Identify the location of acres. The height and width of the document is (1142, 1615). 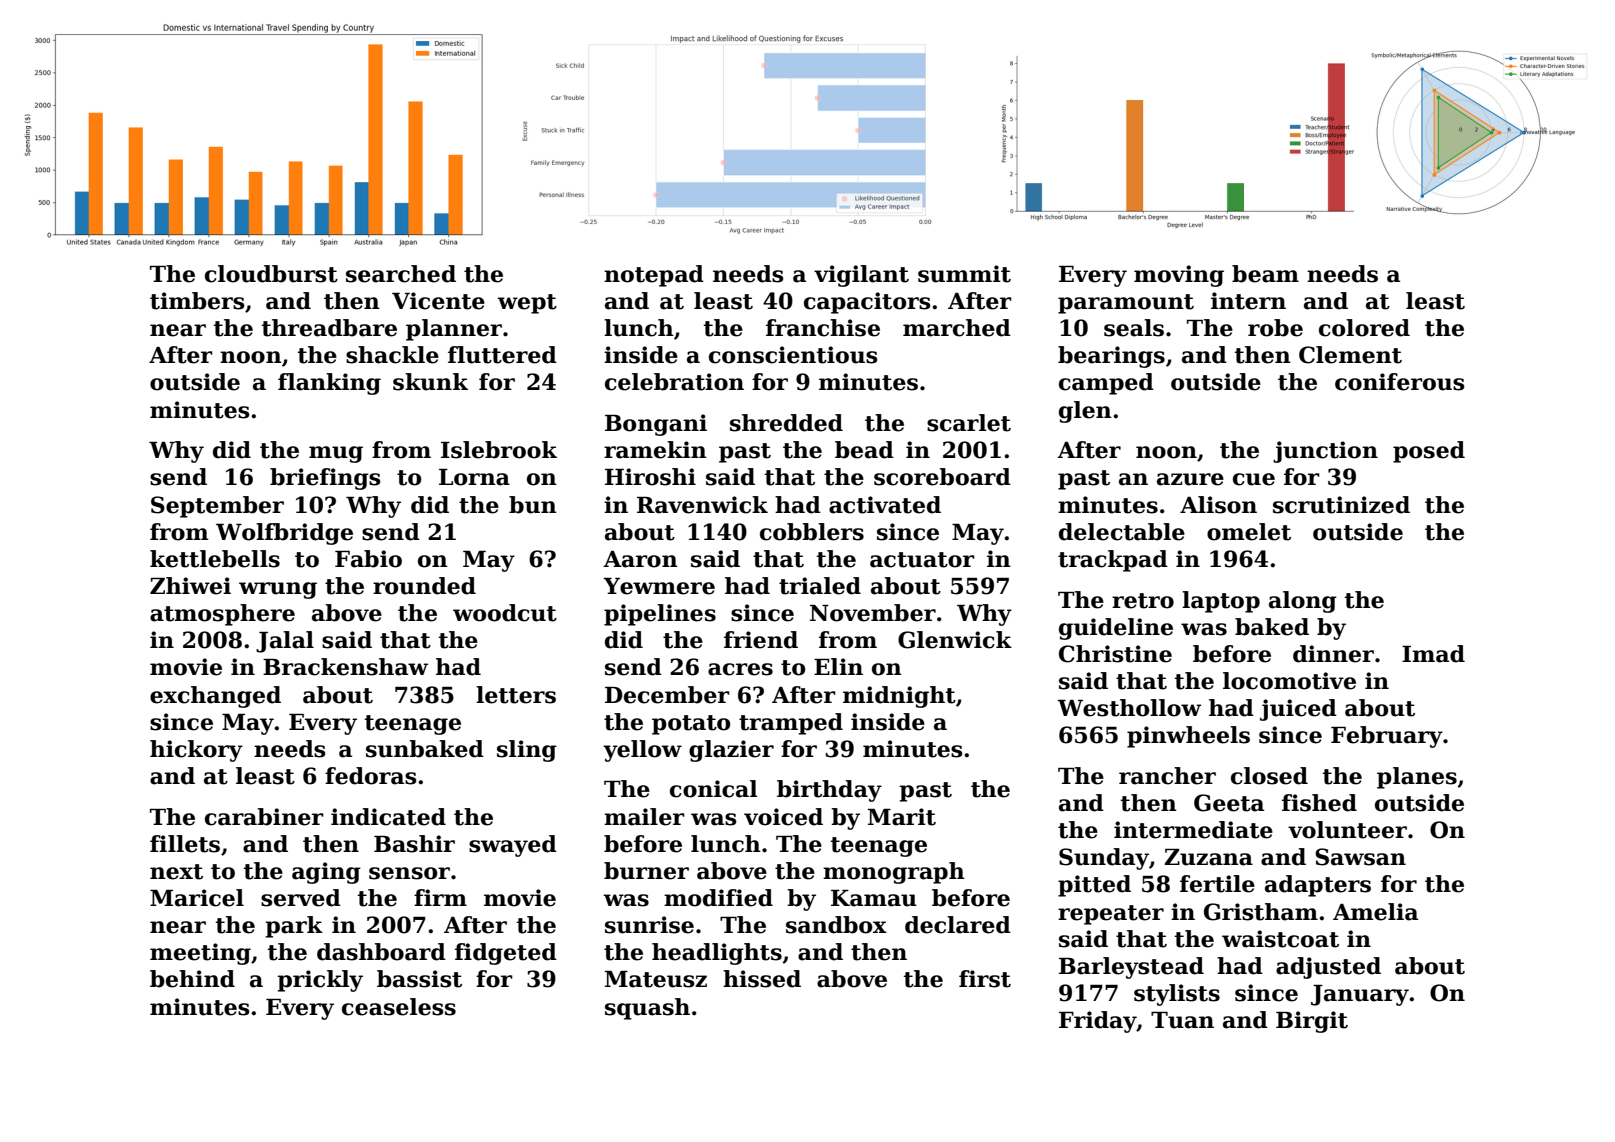
(740, 669).
